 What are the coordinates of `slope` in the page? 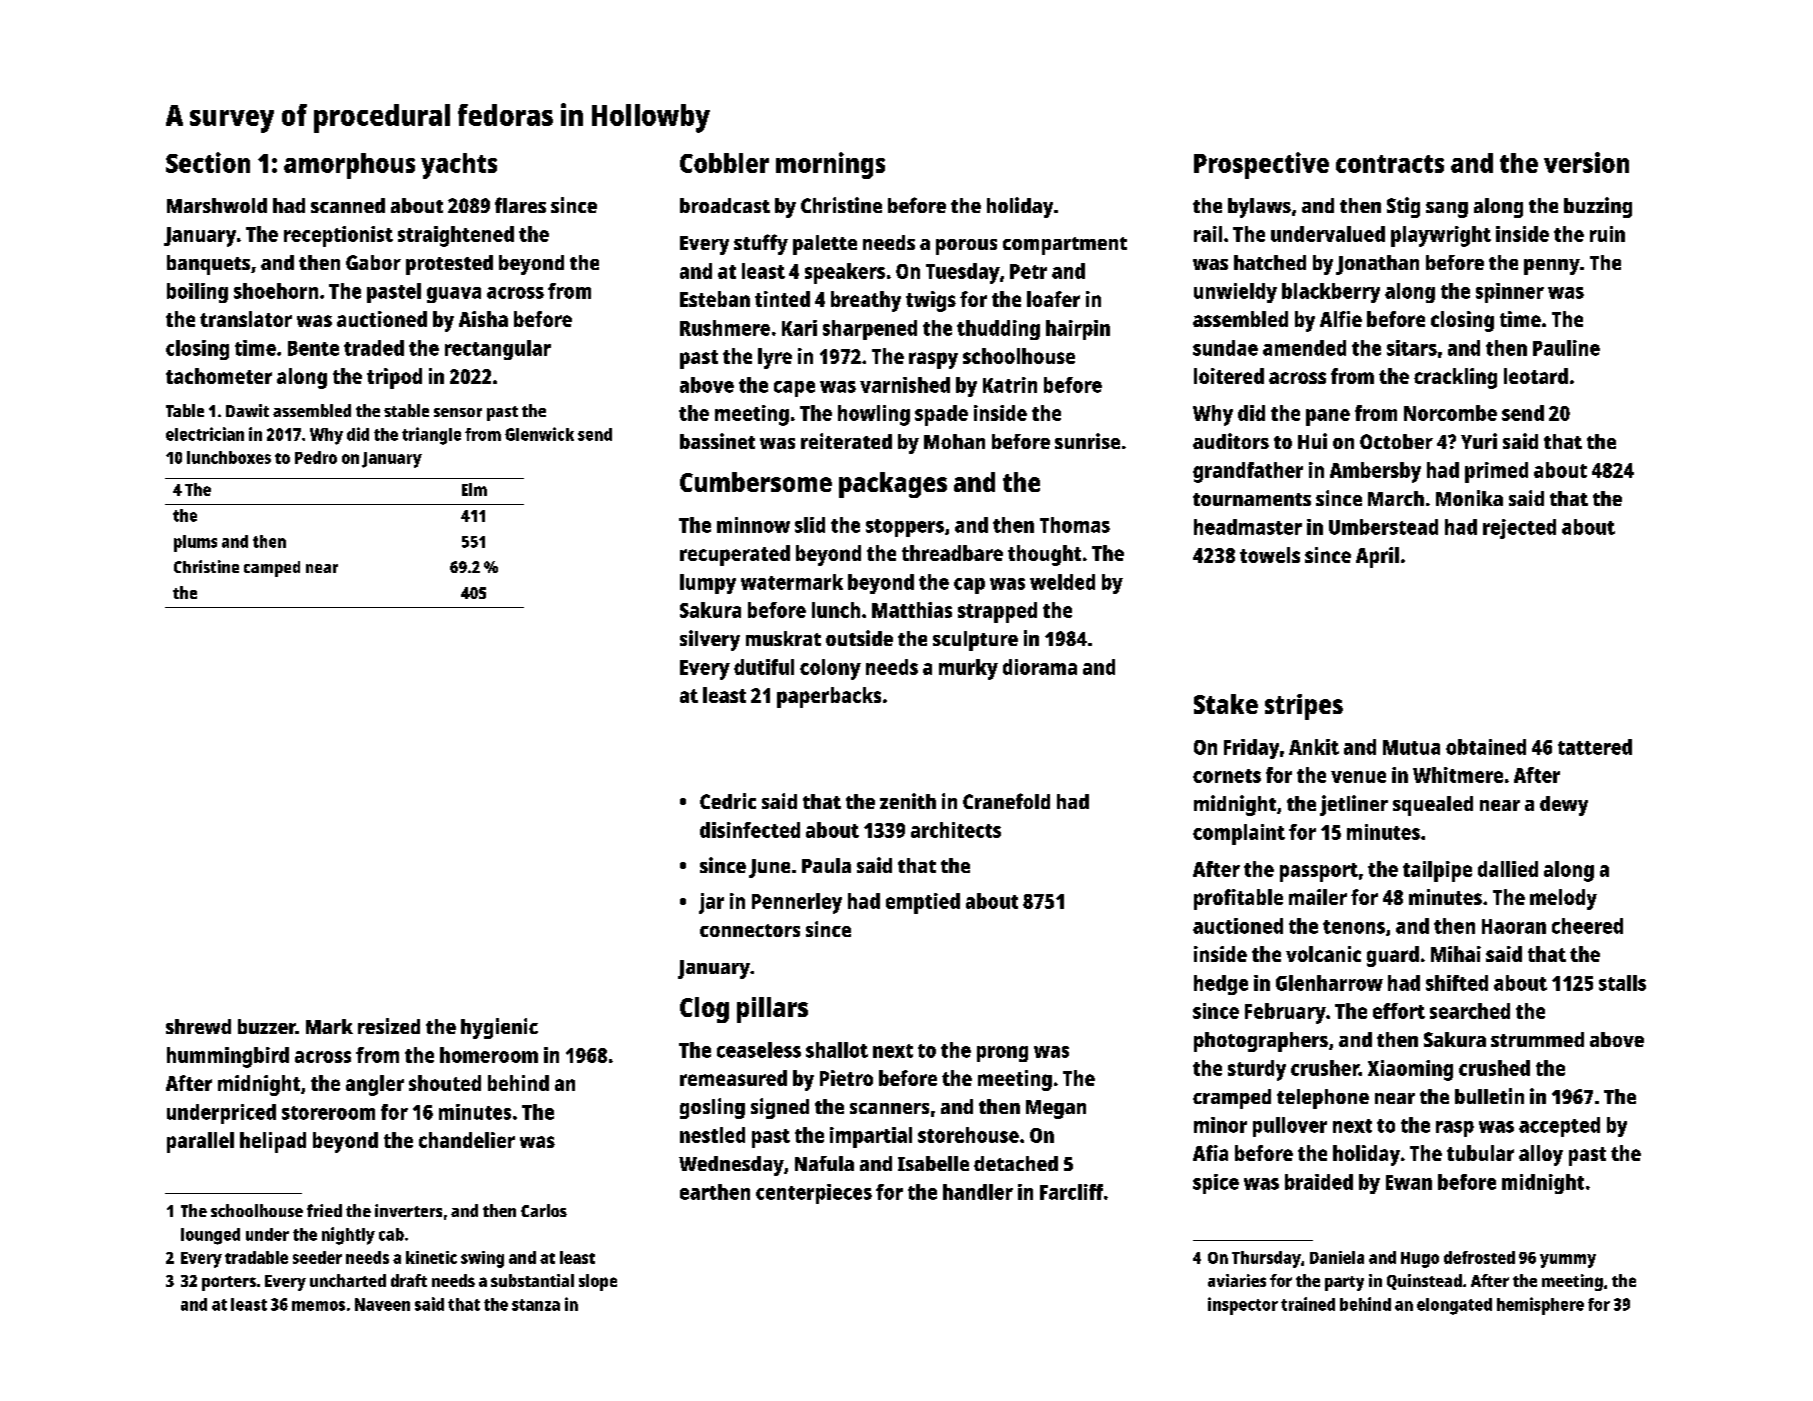 It's located at (598, 1282).
